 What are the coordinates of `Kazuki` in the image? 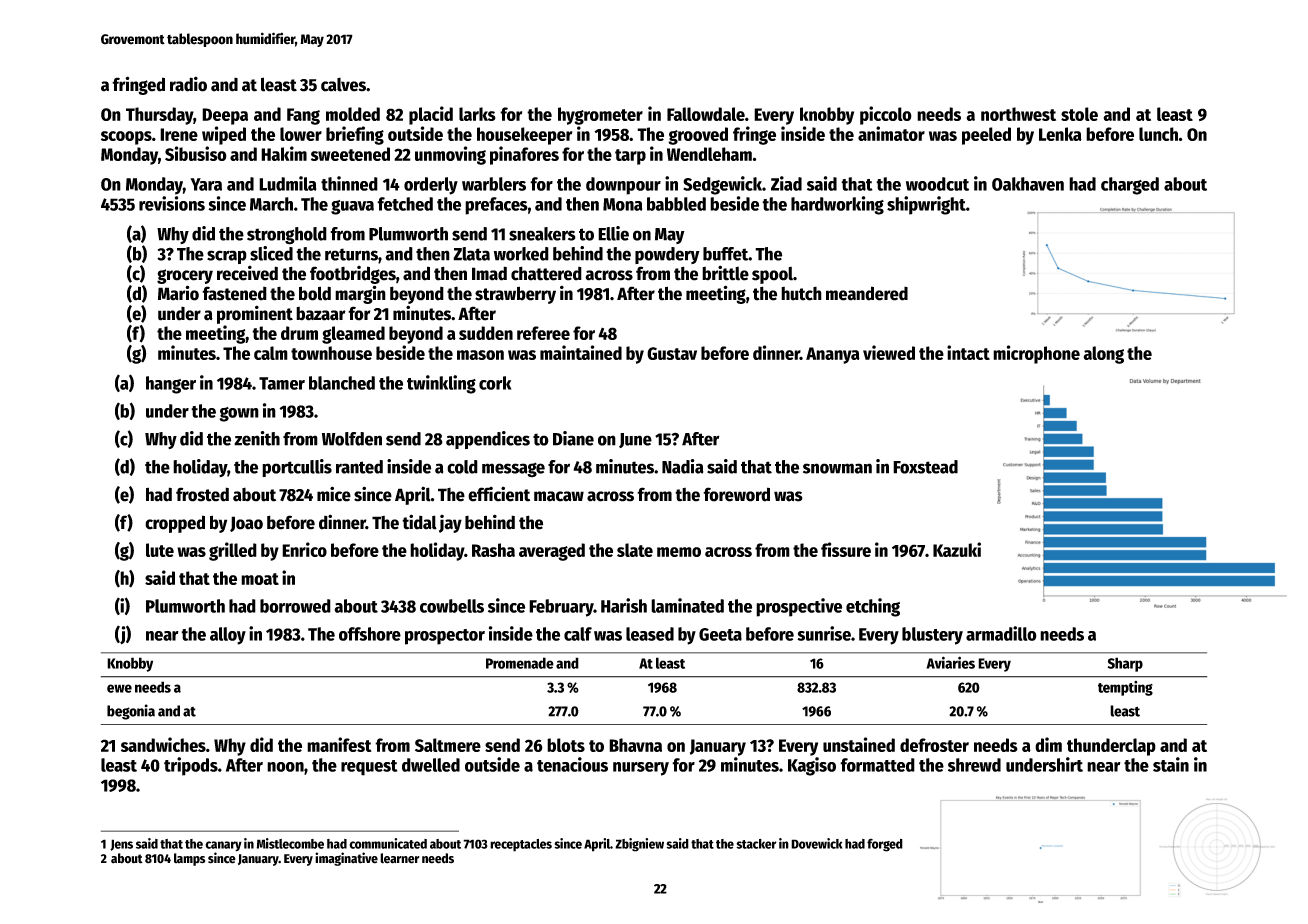 It's located at (957, 549).
